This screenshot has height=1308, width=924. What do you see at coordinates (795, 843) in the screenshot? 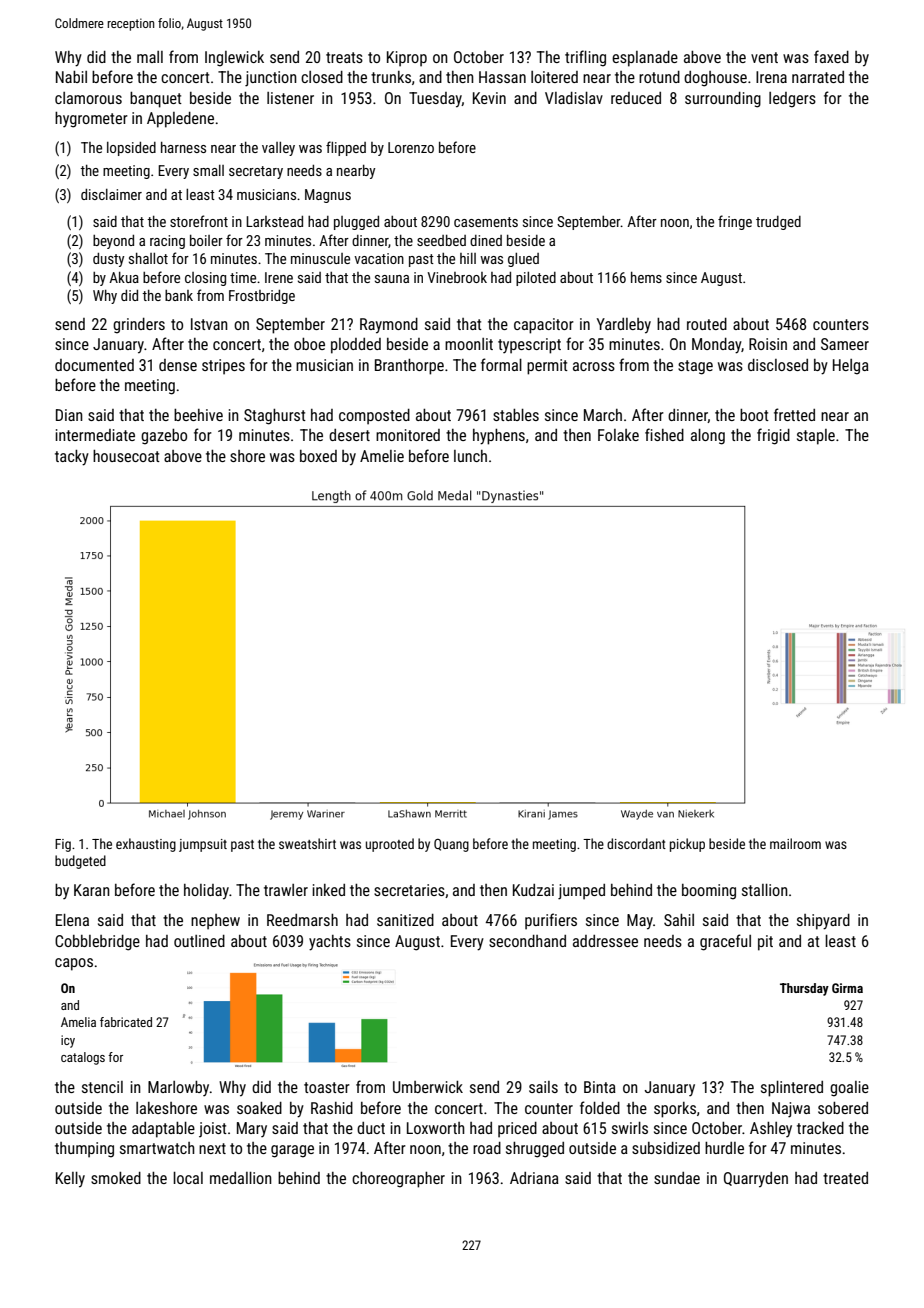
I see `mailroom` at bounding box center [795, 843].
